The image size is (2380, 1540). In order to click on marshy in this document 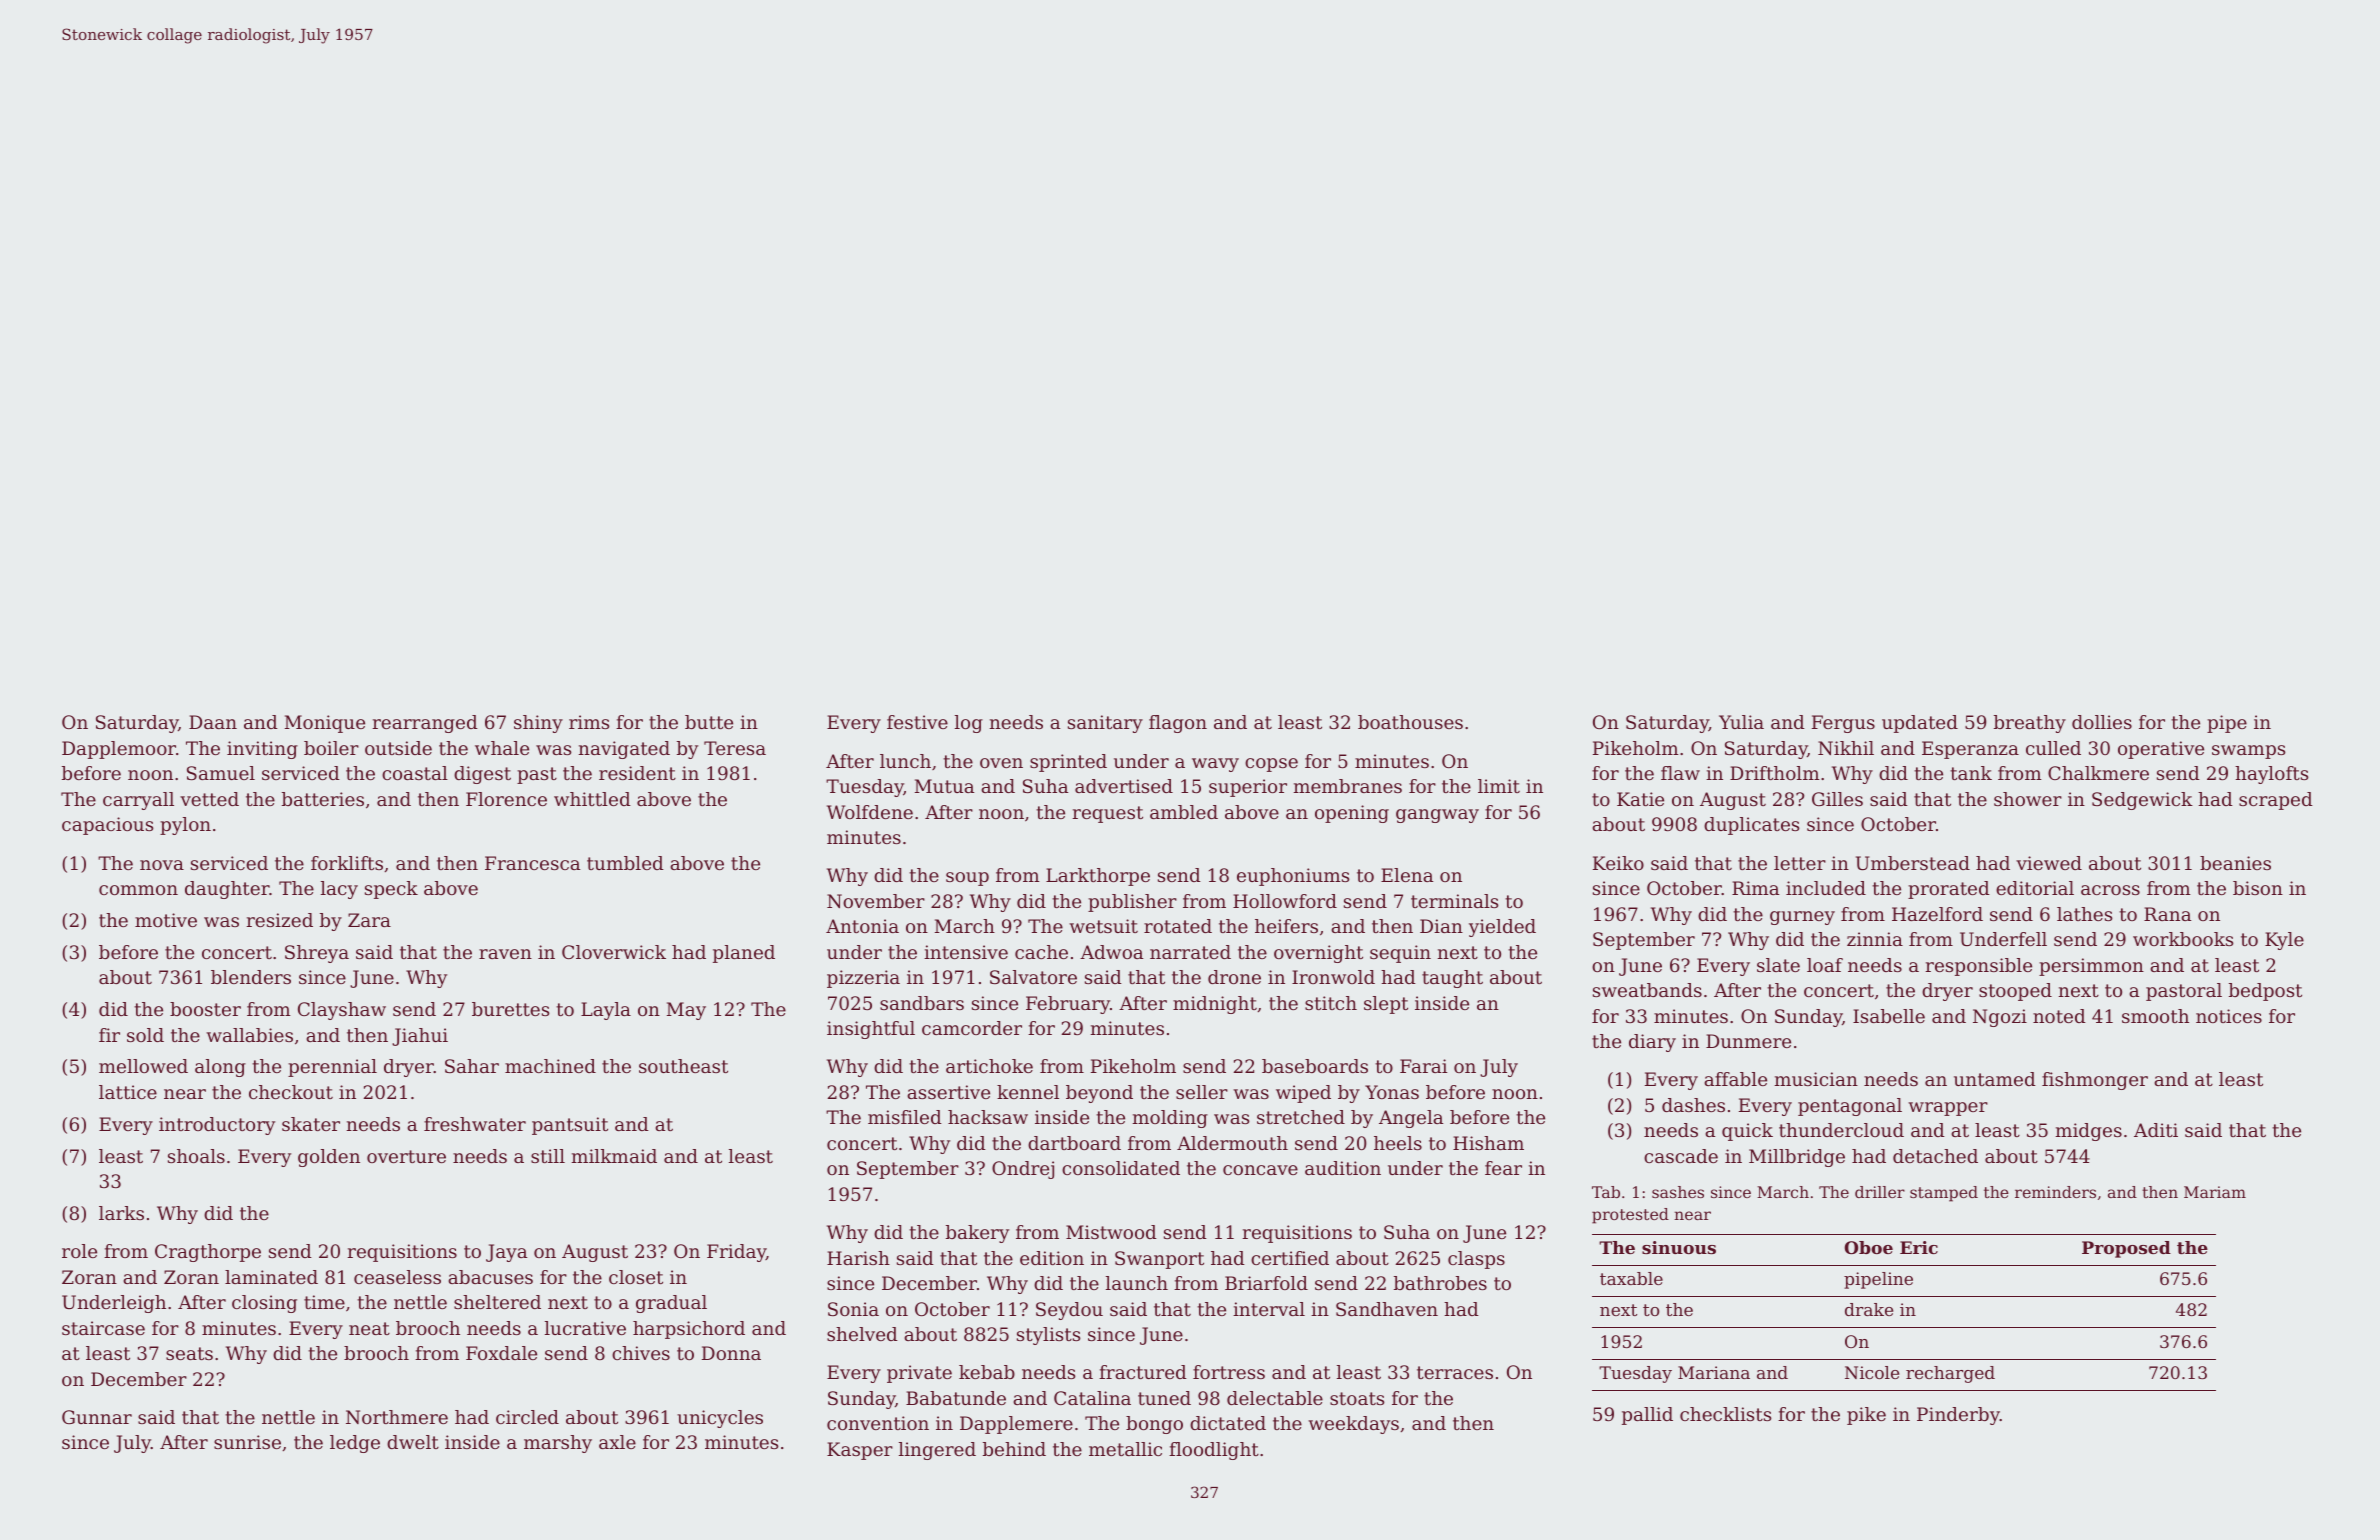, I will do `click(558, 1444)`.
